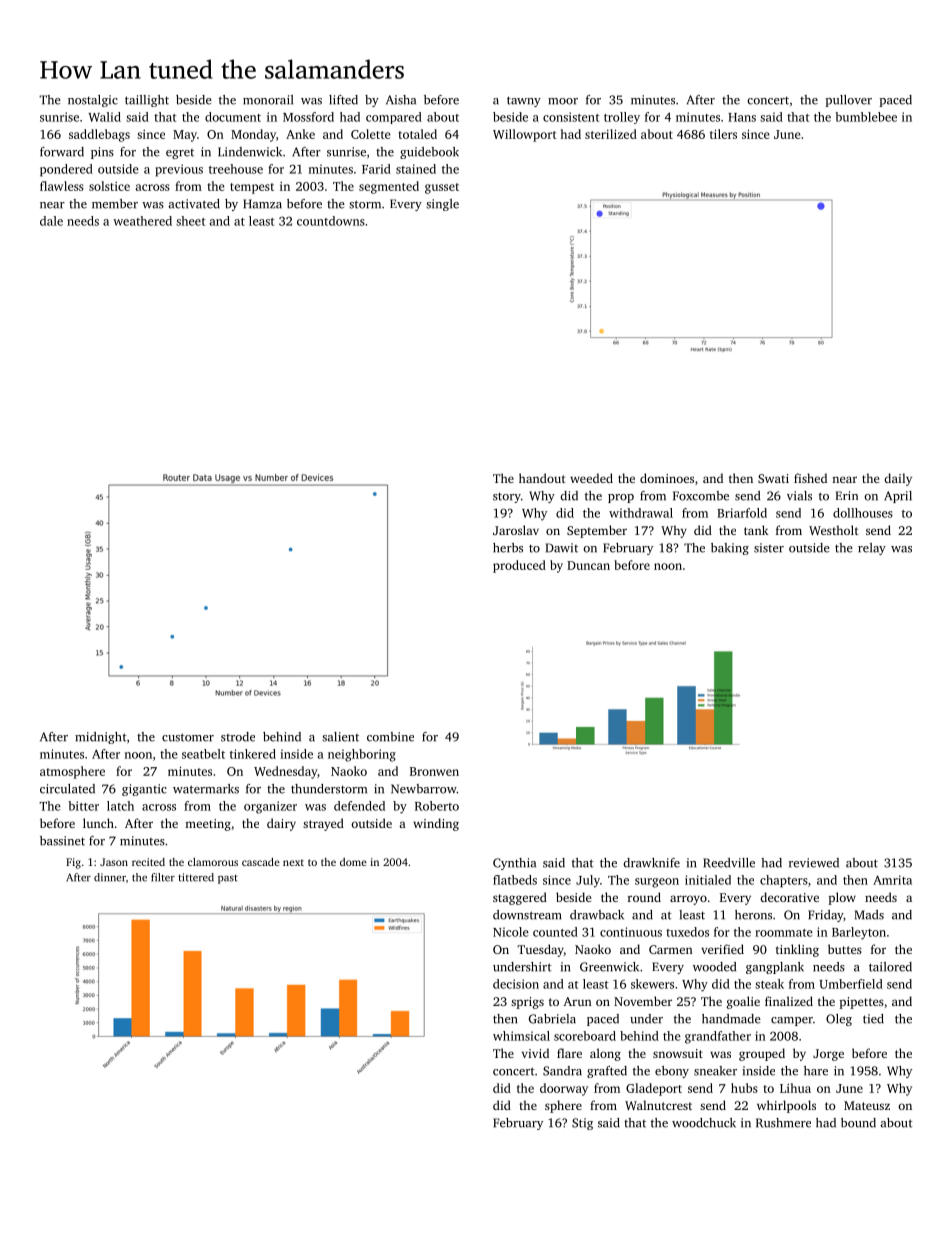  What do you see at coordinates (742, 117) in the screenshot?
I see `Hans` at bounding box center [742, 117].
